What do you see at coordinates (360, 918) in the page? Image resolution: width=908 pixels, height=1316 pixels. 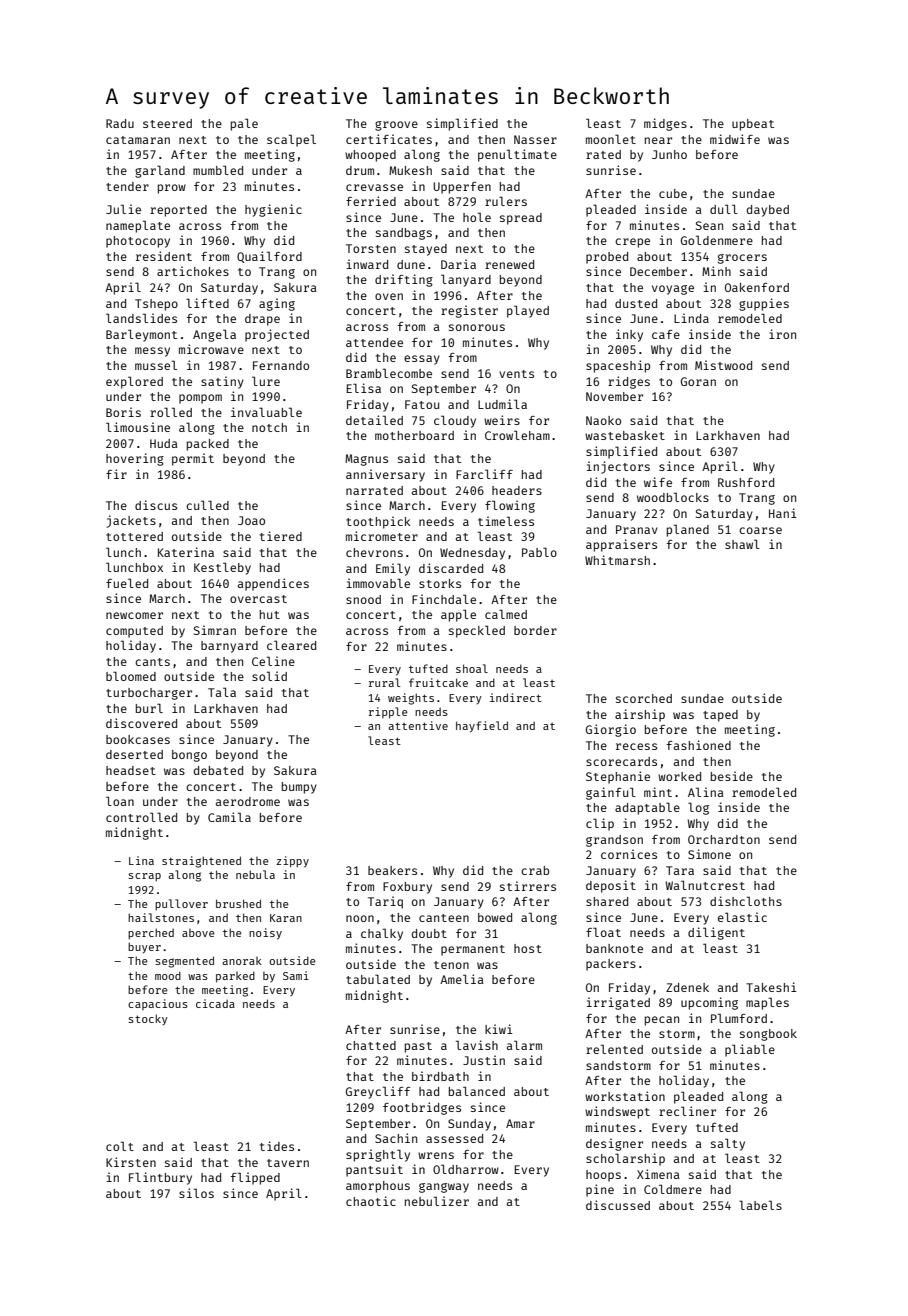 I see `noon` at bounding box center [360, 918].
